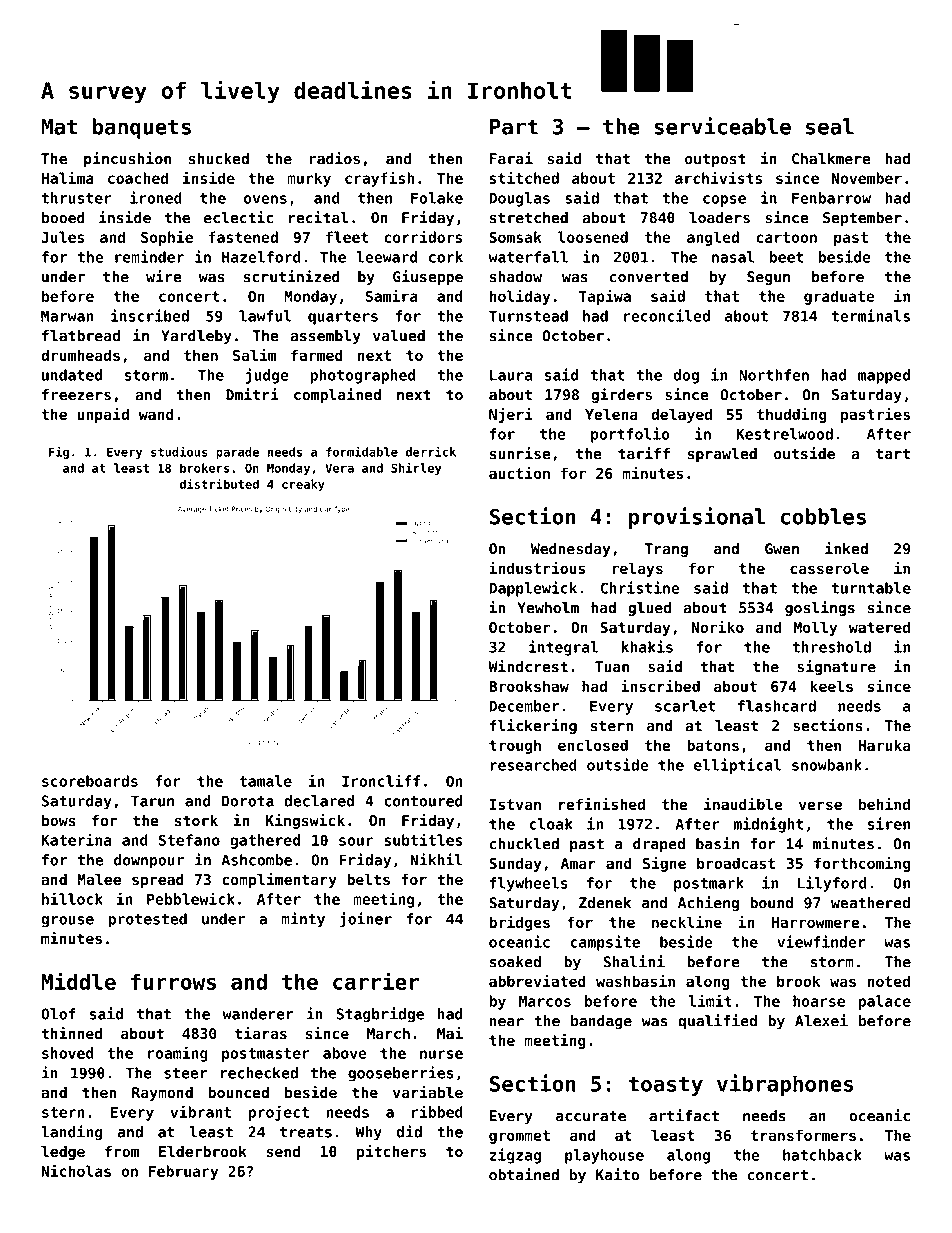 This image has height=1233, width=952. What do you see at coordinates (152, 801) in the image?
I see `Tarun` at bounding box center [152, 801].
